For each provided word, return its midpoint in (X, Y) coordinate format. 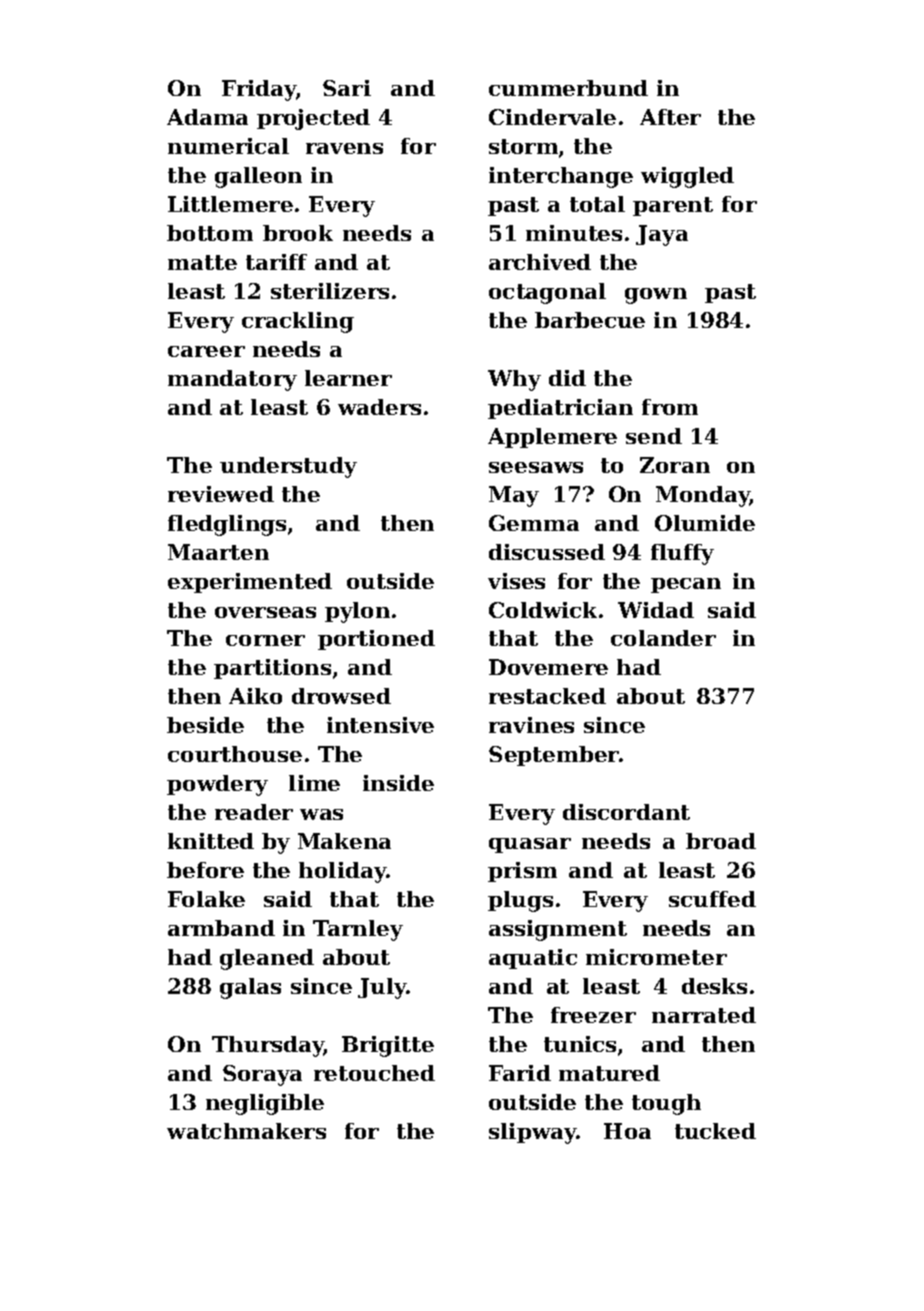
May (514, 496)
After (670, 117)
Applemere (552, 438)
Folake (206, 899)
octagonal (547, 293)
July (382, 988)
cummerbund (568, 88)
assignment (558, 930)
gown (656, 296)
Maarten (218, 552)
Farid (520, 1073)
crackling (298, 322)
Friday (259, 90)
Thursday (268, 1046)
